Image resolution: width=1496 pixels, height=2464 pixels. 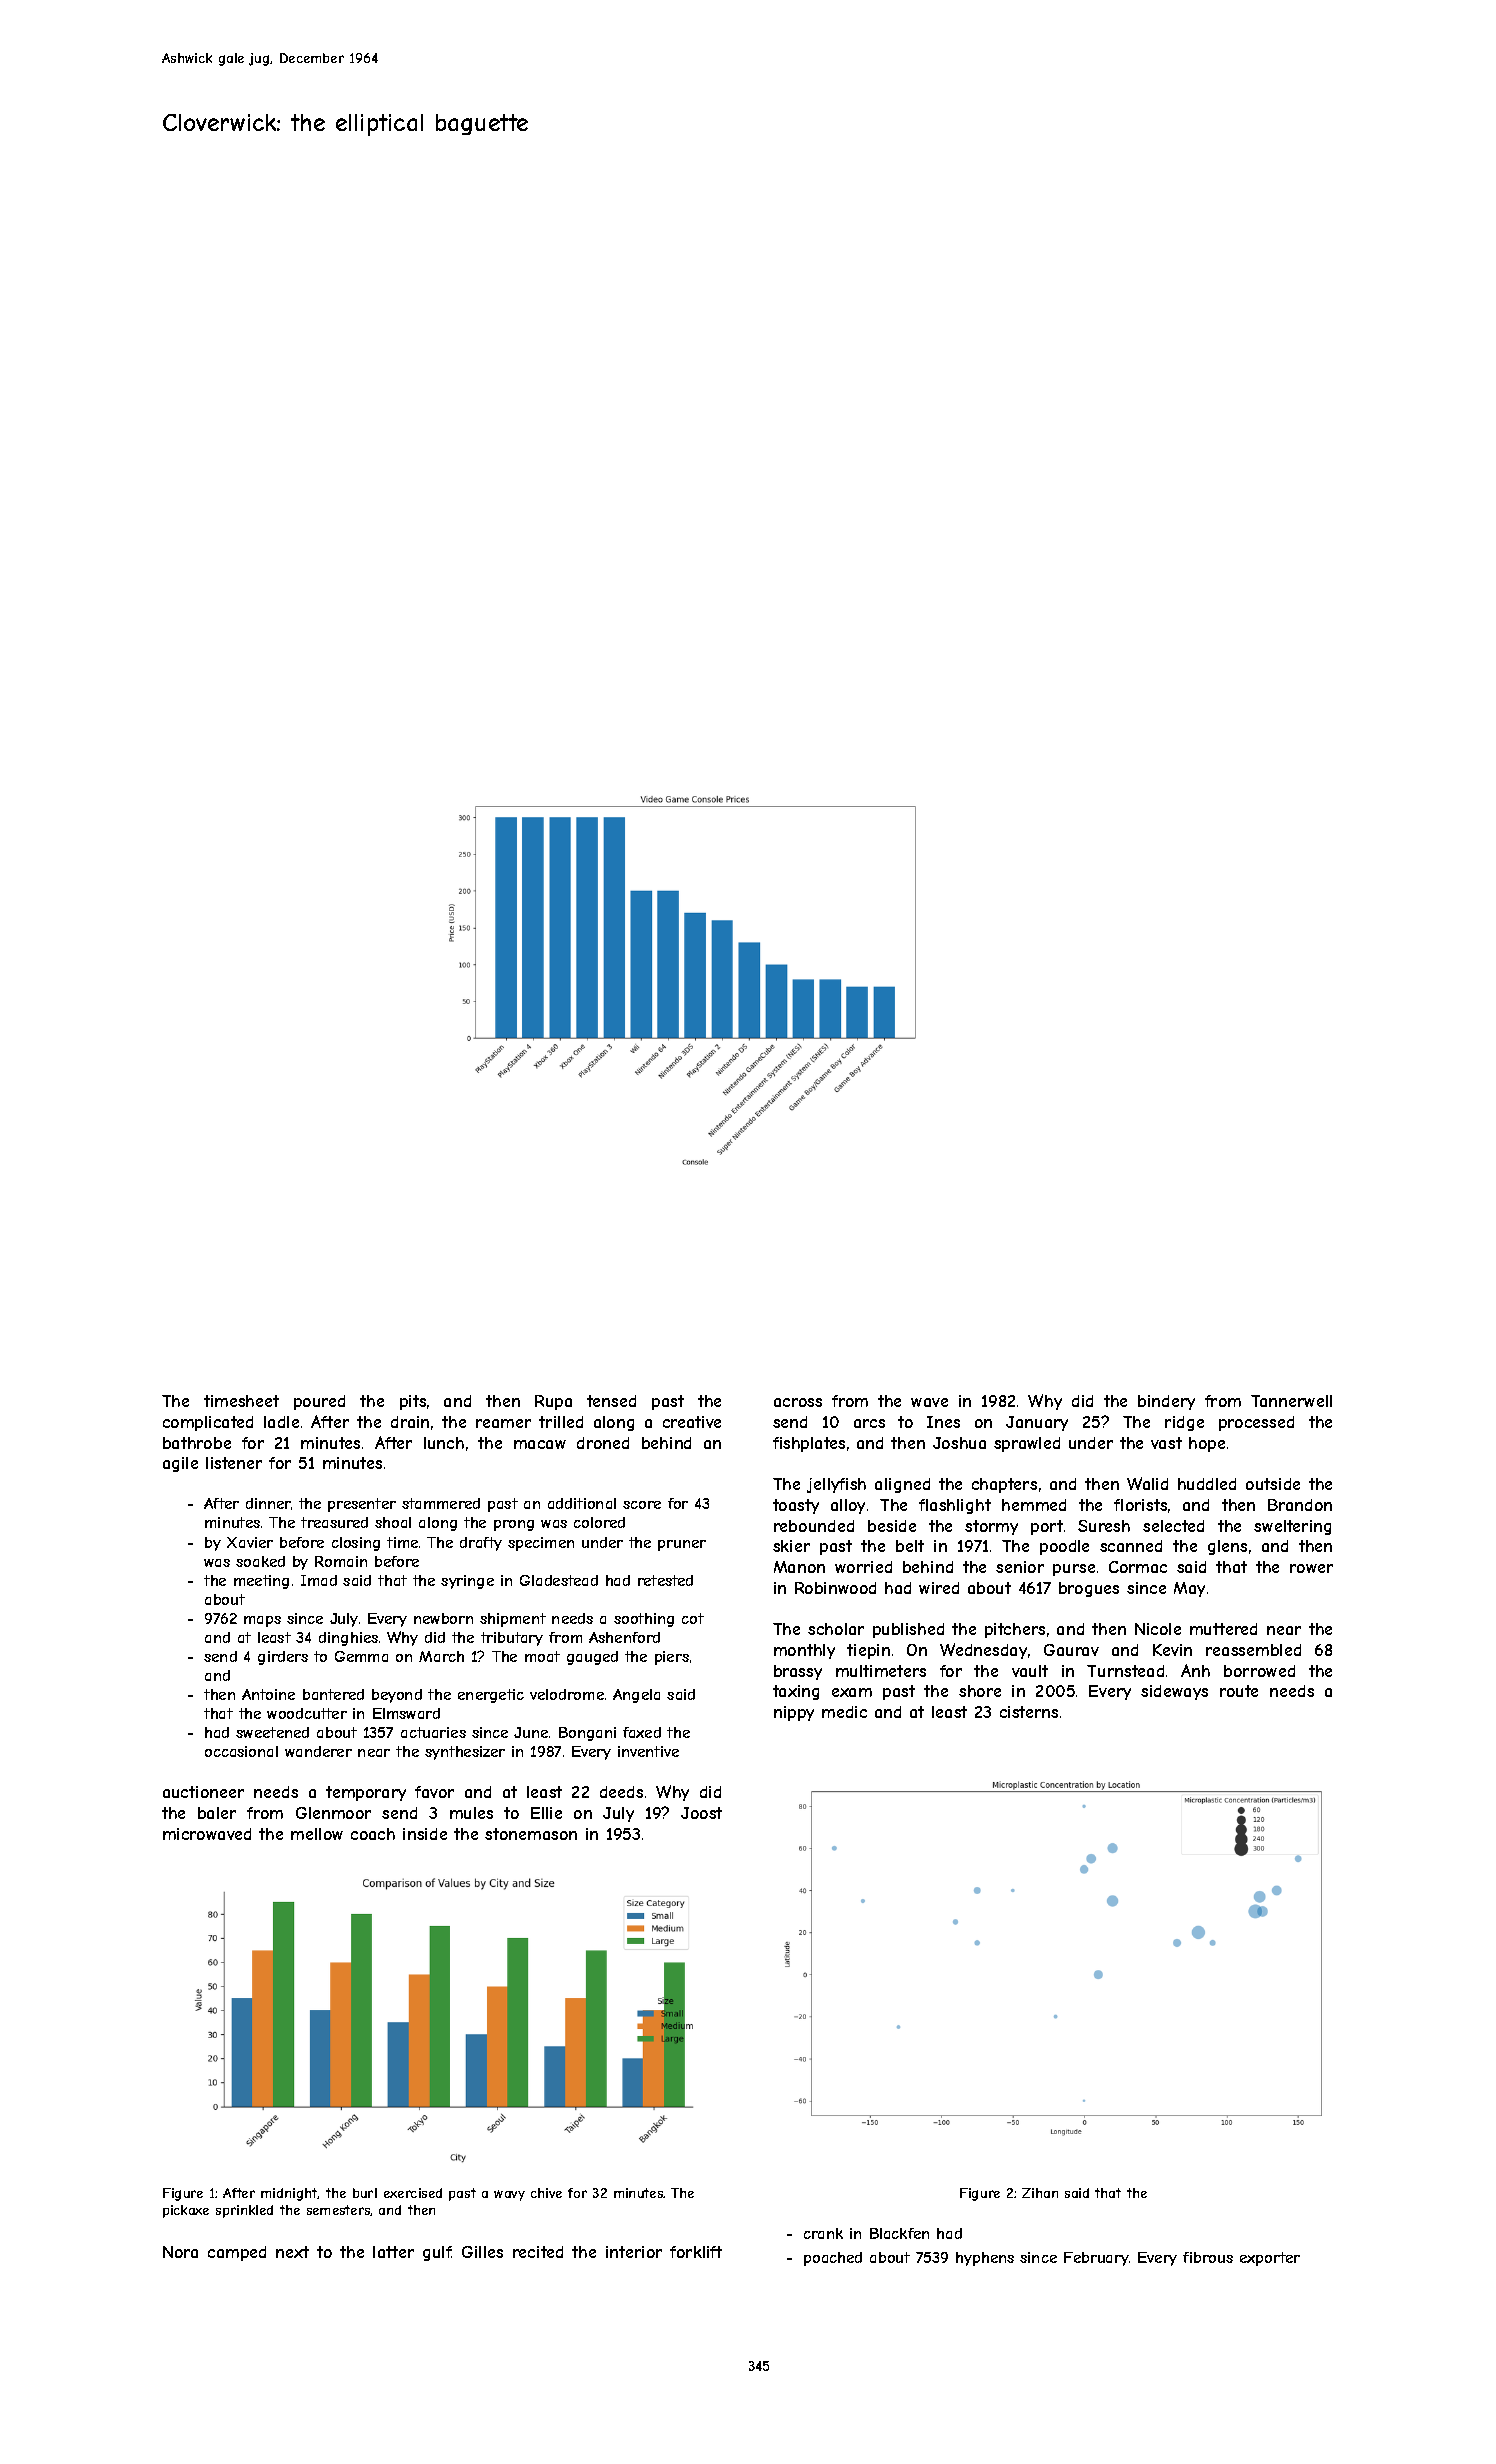 I want to click on coach, so click(x=373, y=1834).
